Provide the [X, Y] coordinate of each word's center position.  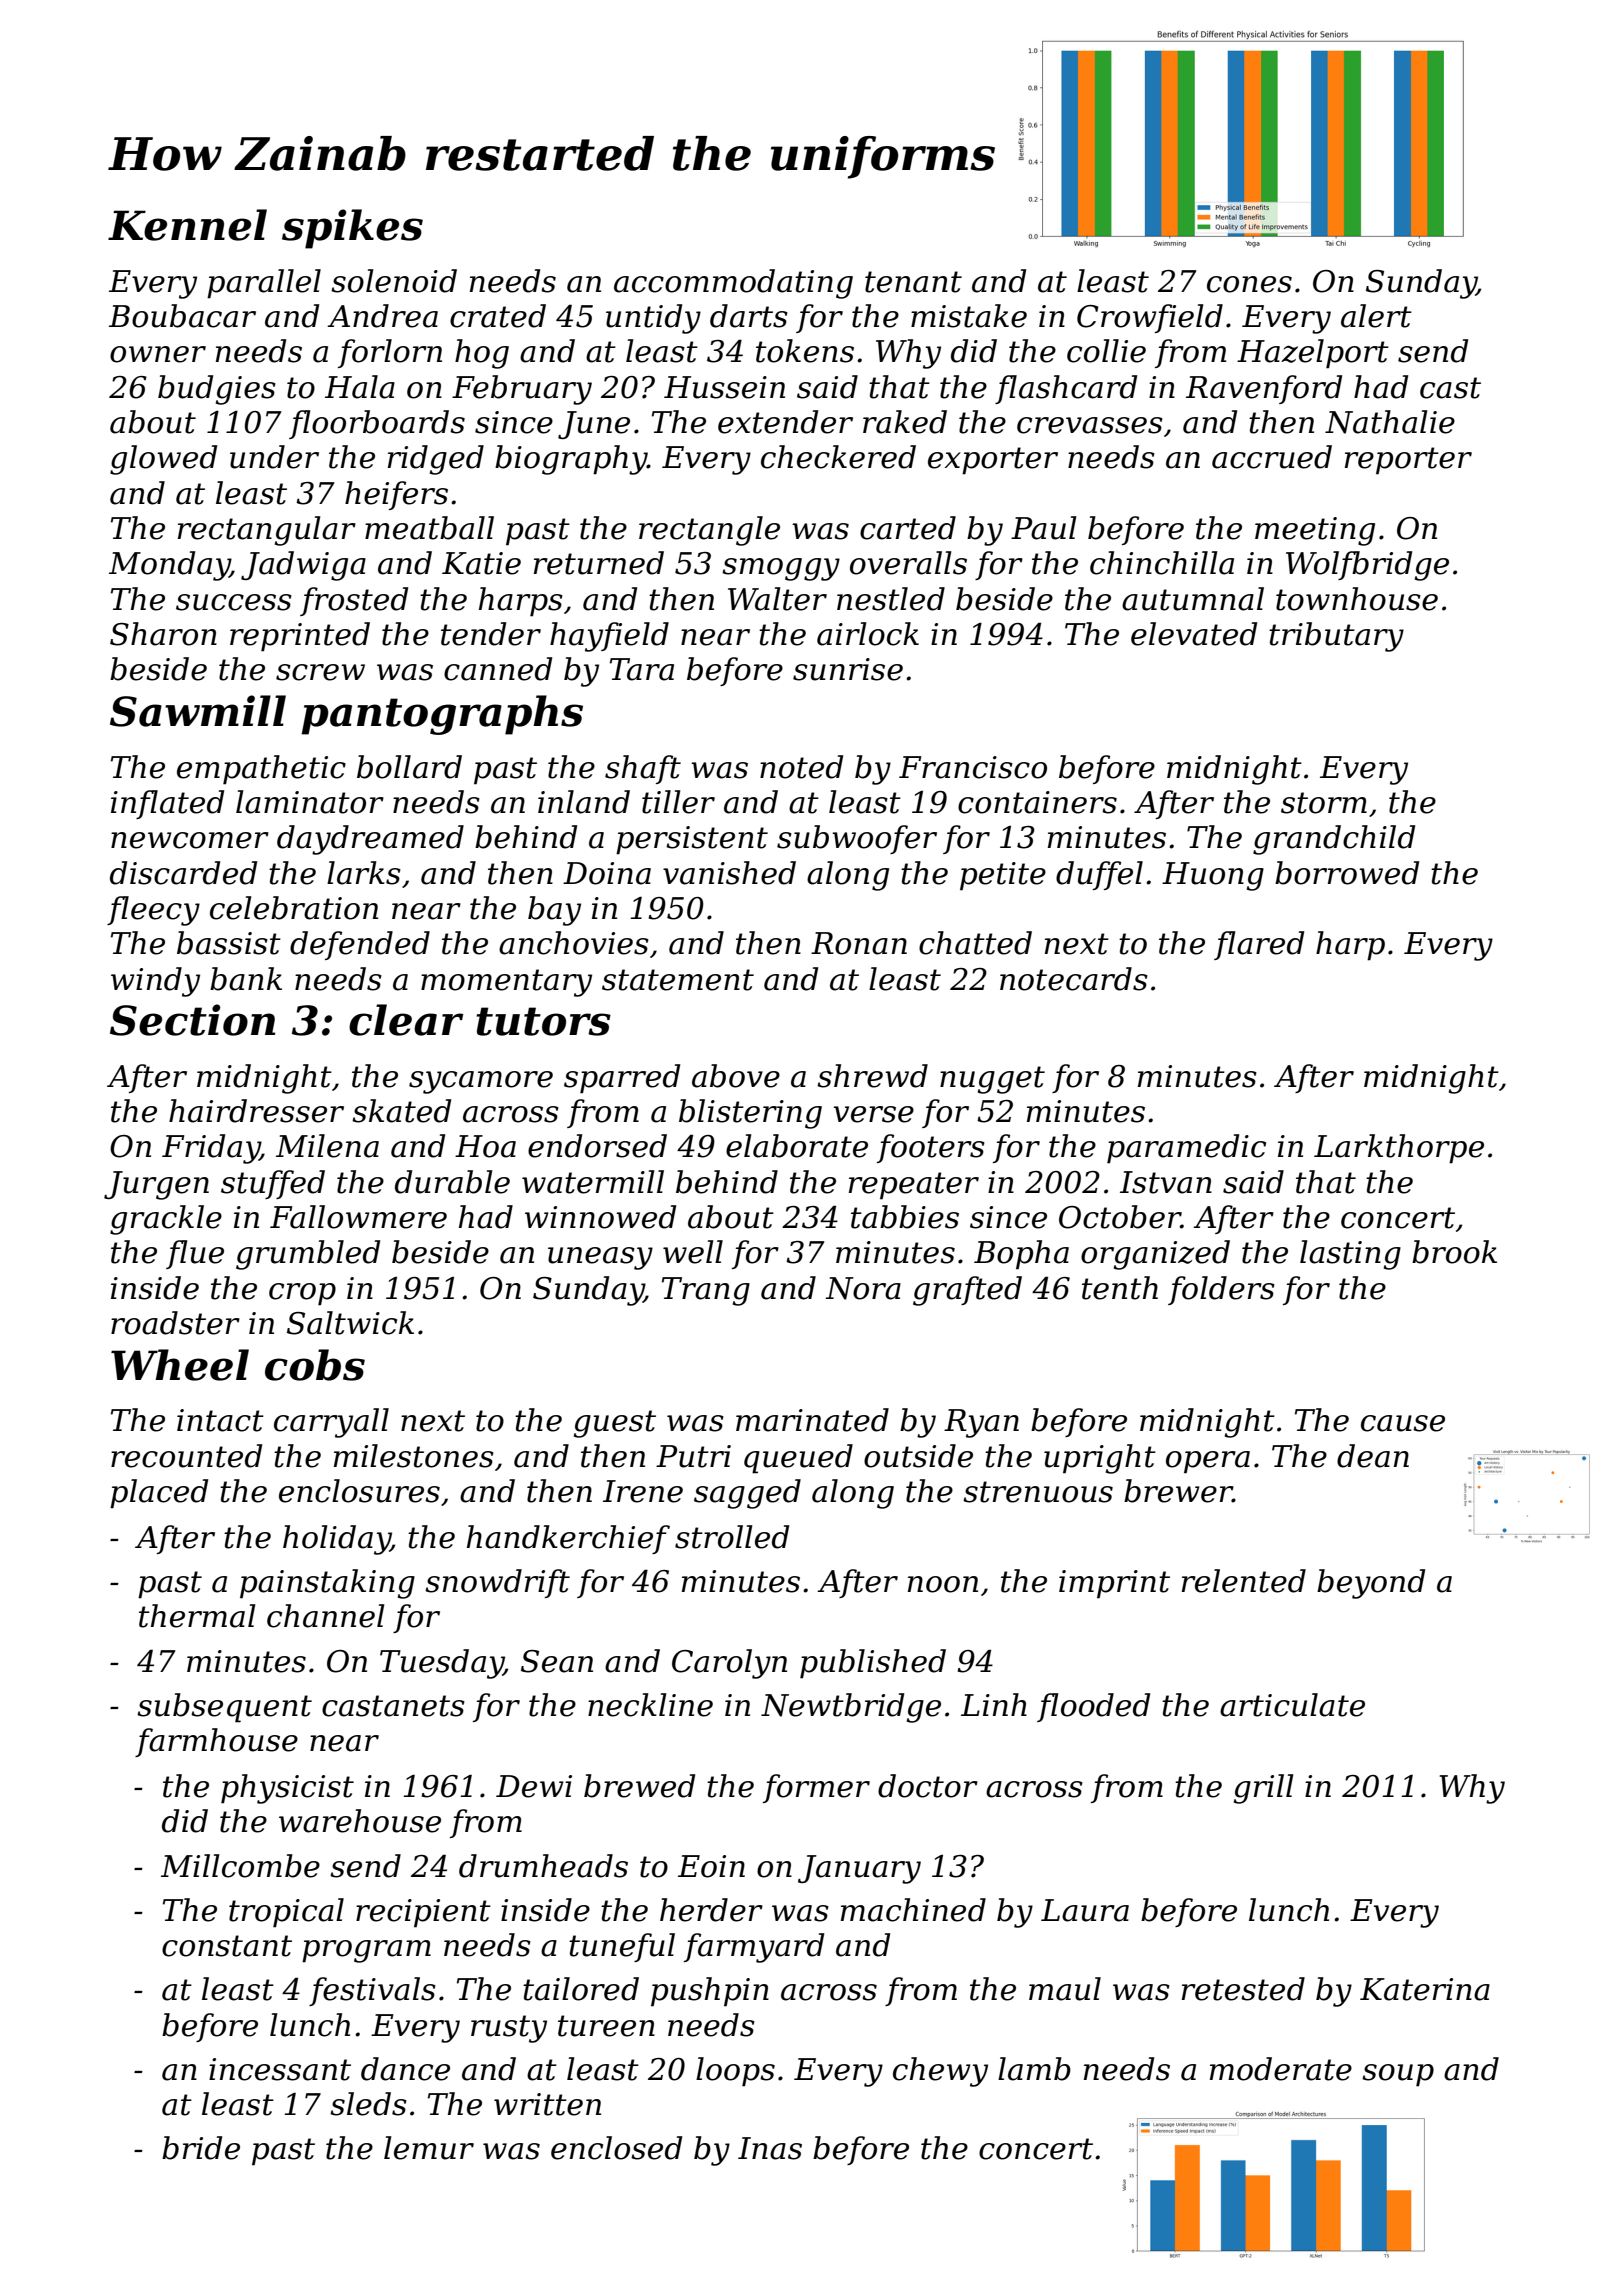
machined [913, 1910]
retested [1243, 1989]
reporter [1408, 461]
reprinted [300, 637]
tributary [1336, 637]
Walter [777, 599]
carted [908, 528]
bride [201, 2148]
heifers [396, 495]
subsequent [224, 1708]
